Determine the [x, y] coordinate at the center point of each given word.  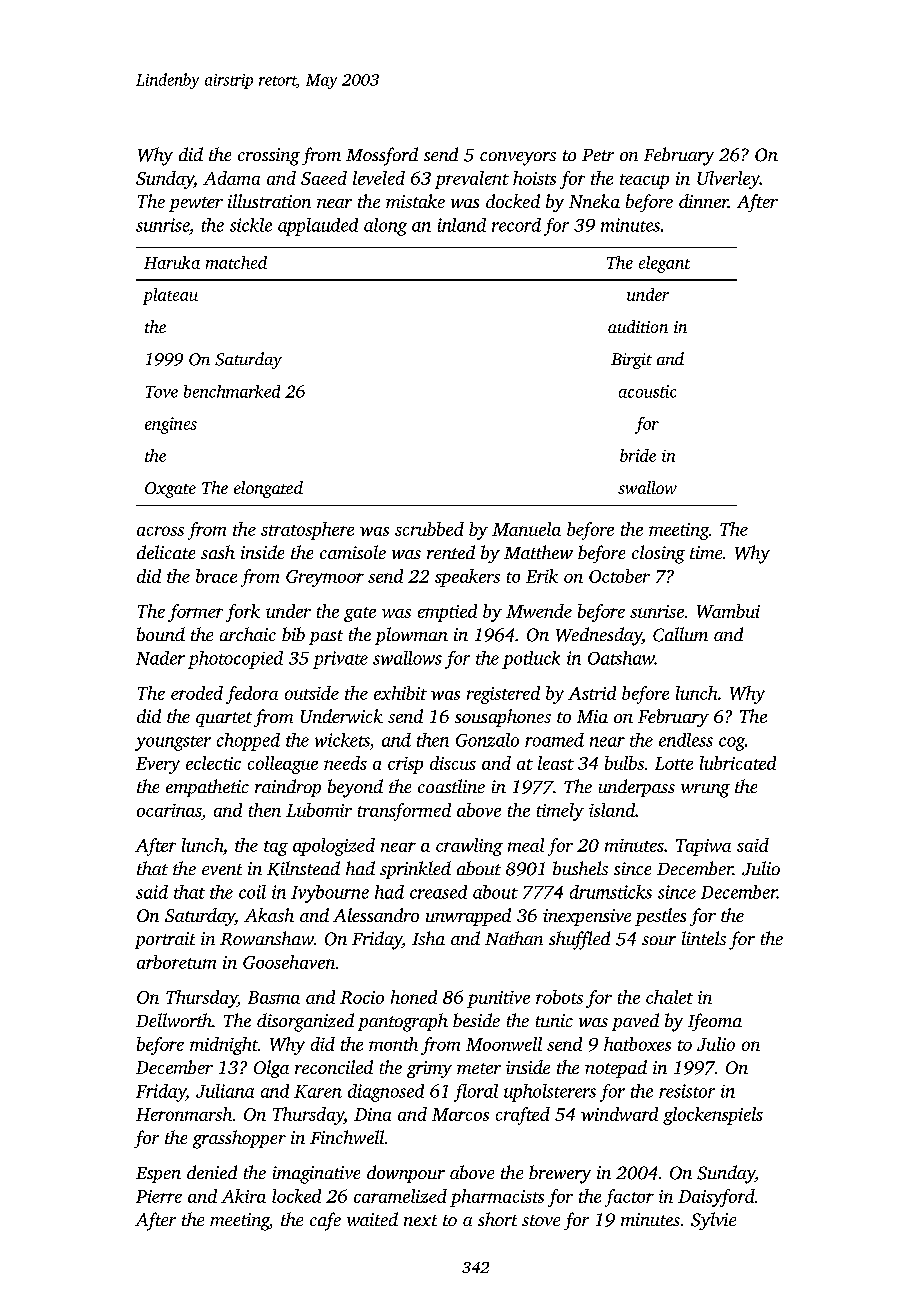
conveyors [518, 159]
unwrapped [468, 917]
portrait [165, 940]
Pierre [159, 1196]
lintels [704, 938]
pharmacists [497, 1198]
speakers [467, 578]
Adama [231, 178]
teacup [644, 181]
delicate [166, 552]
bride [638, 455]
